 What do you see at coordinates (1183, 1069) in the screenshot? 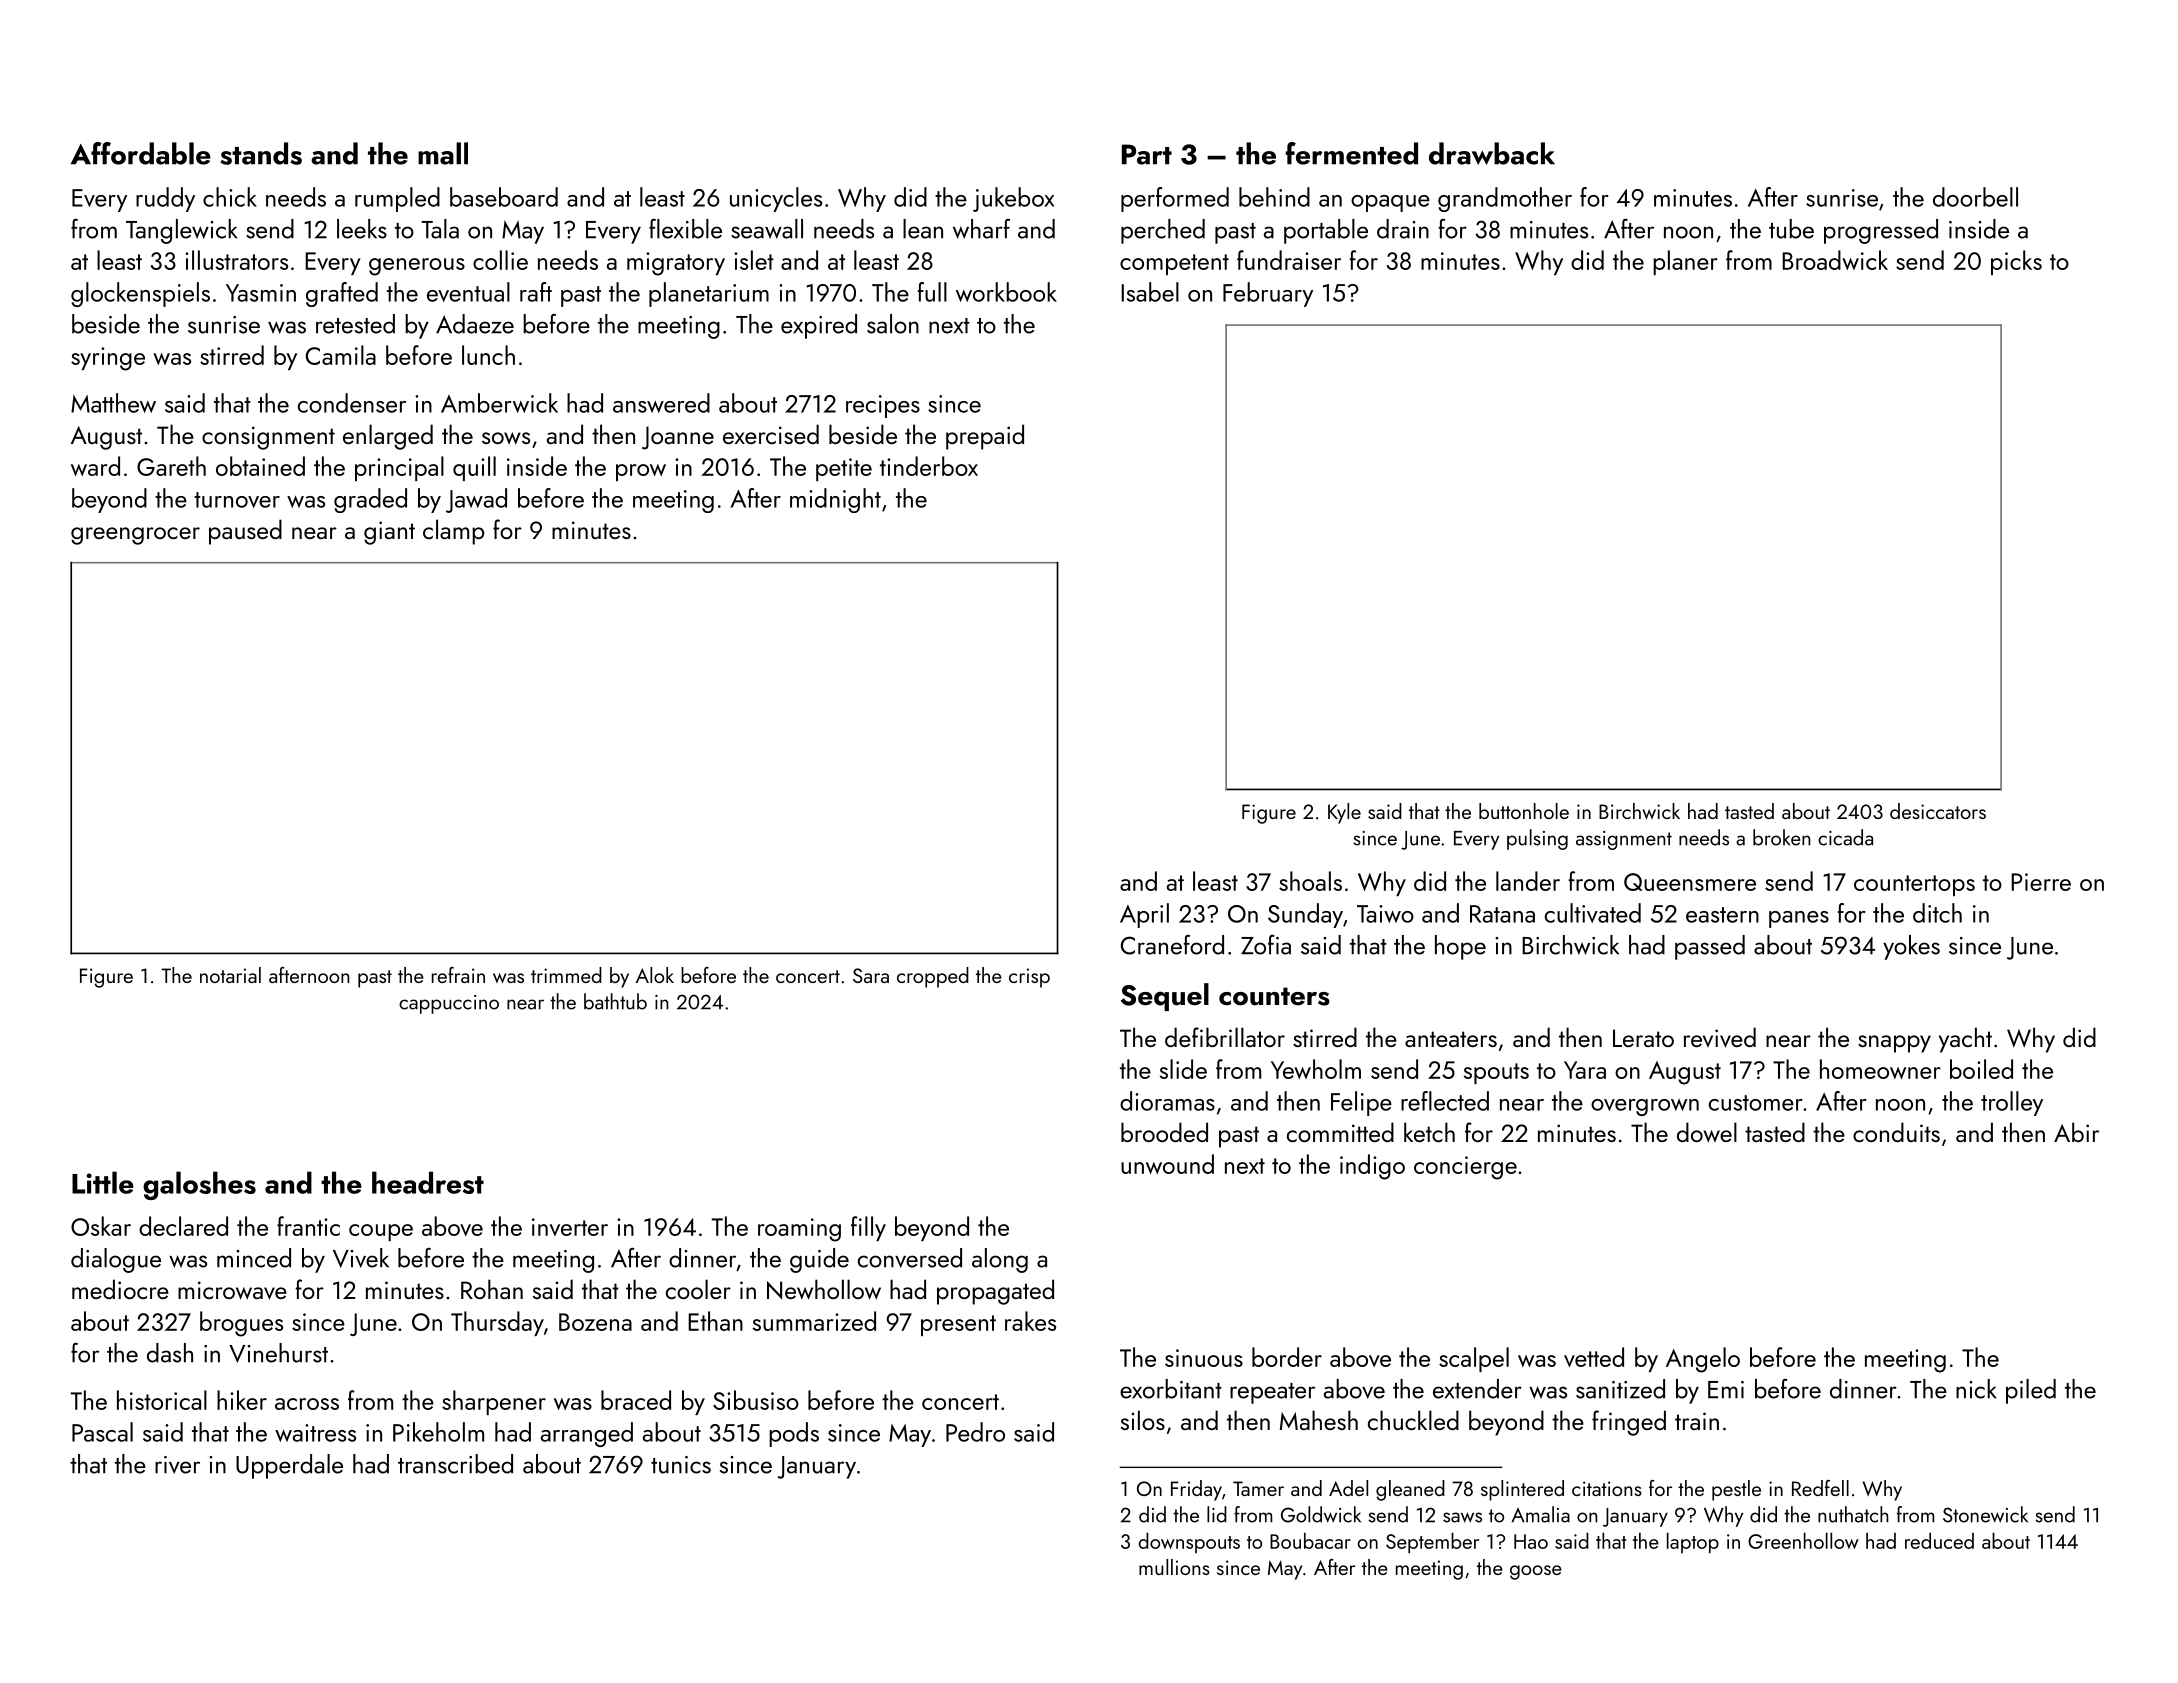
I see `slide` at bounding box center [1183, 1069].
